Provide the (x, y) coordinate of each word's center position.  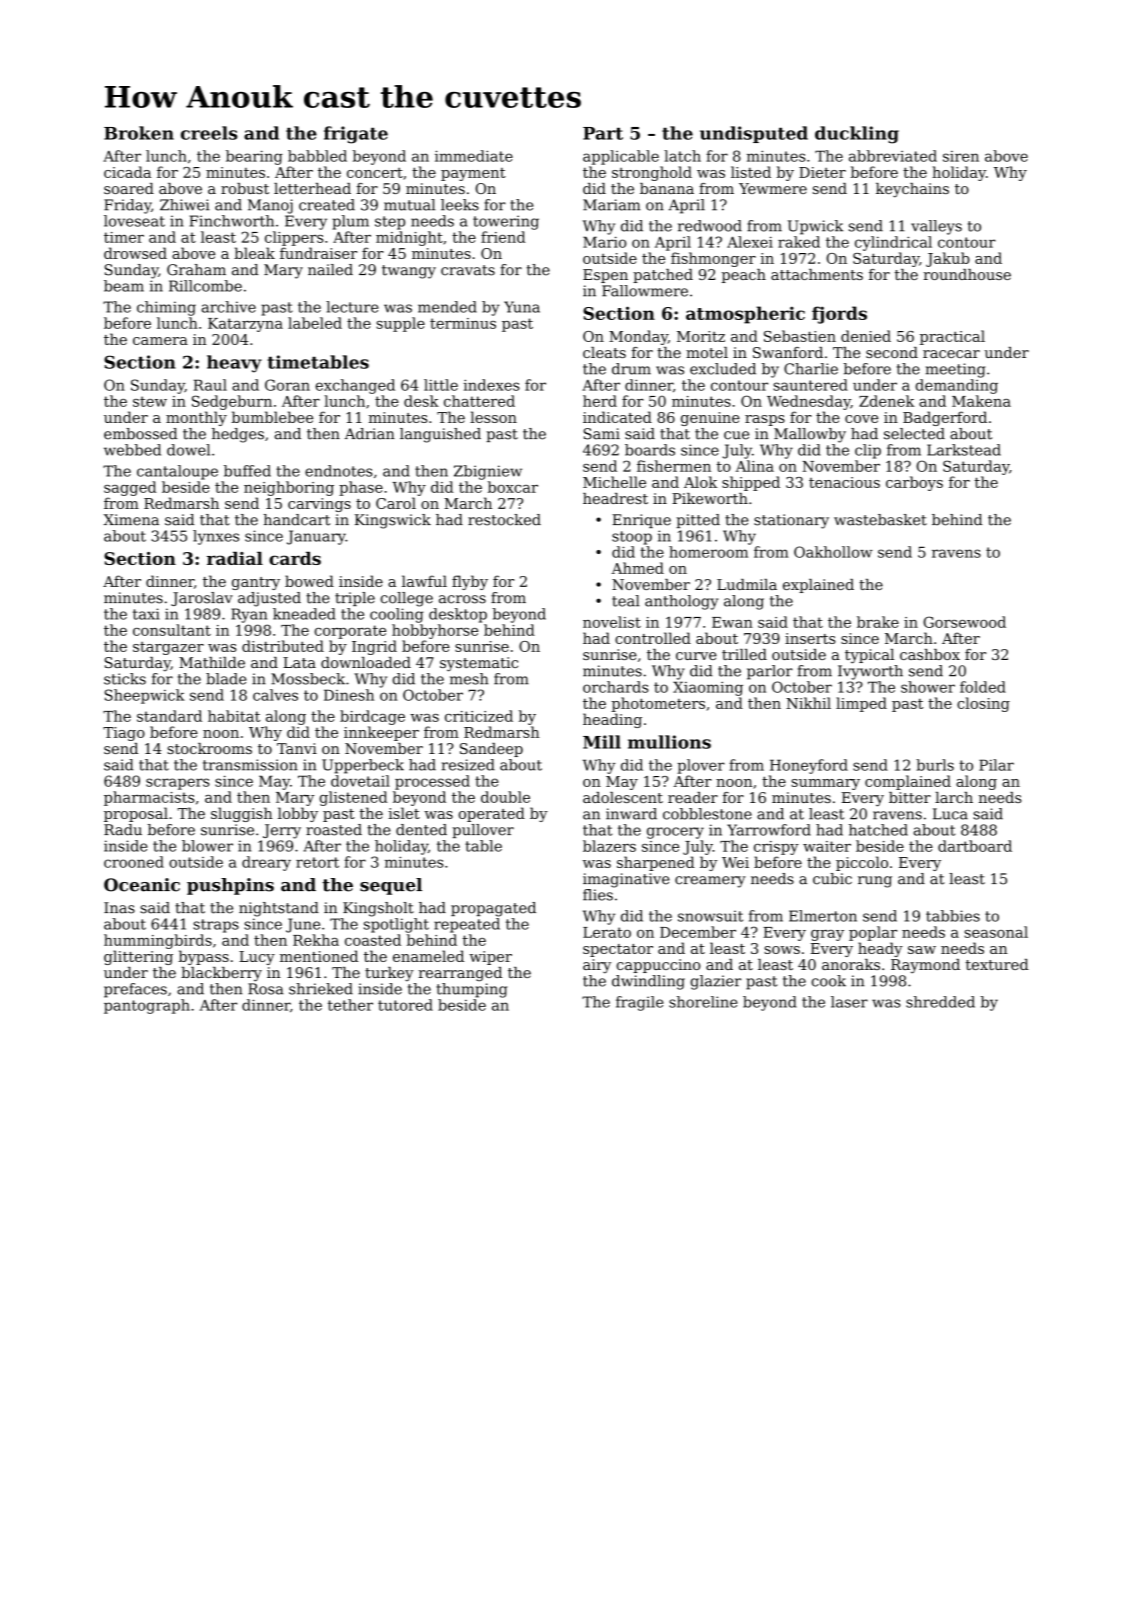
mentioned (319, 956)
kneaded (304, 614)
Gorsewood (964, 622)
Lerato (607, 932)
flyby (470, 582)
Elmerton (823, 916)
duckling (857, 135)
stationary (791, 521)
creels (209, 133)
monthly (196, 418)
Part (603, 133)
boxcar (513, 487)
